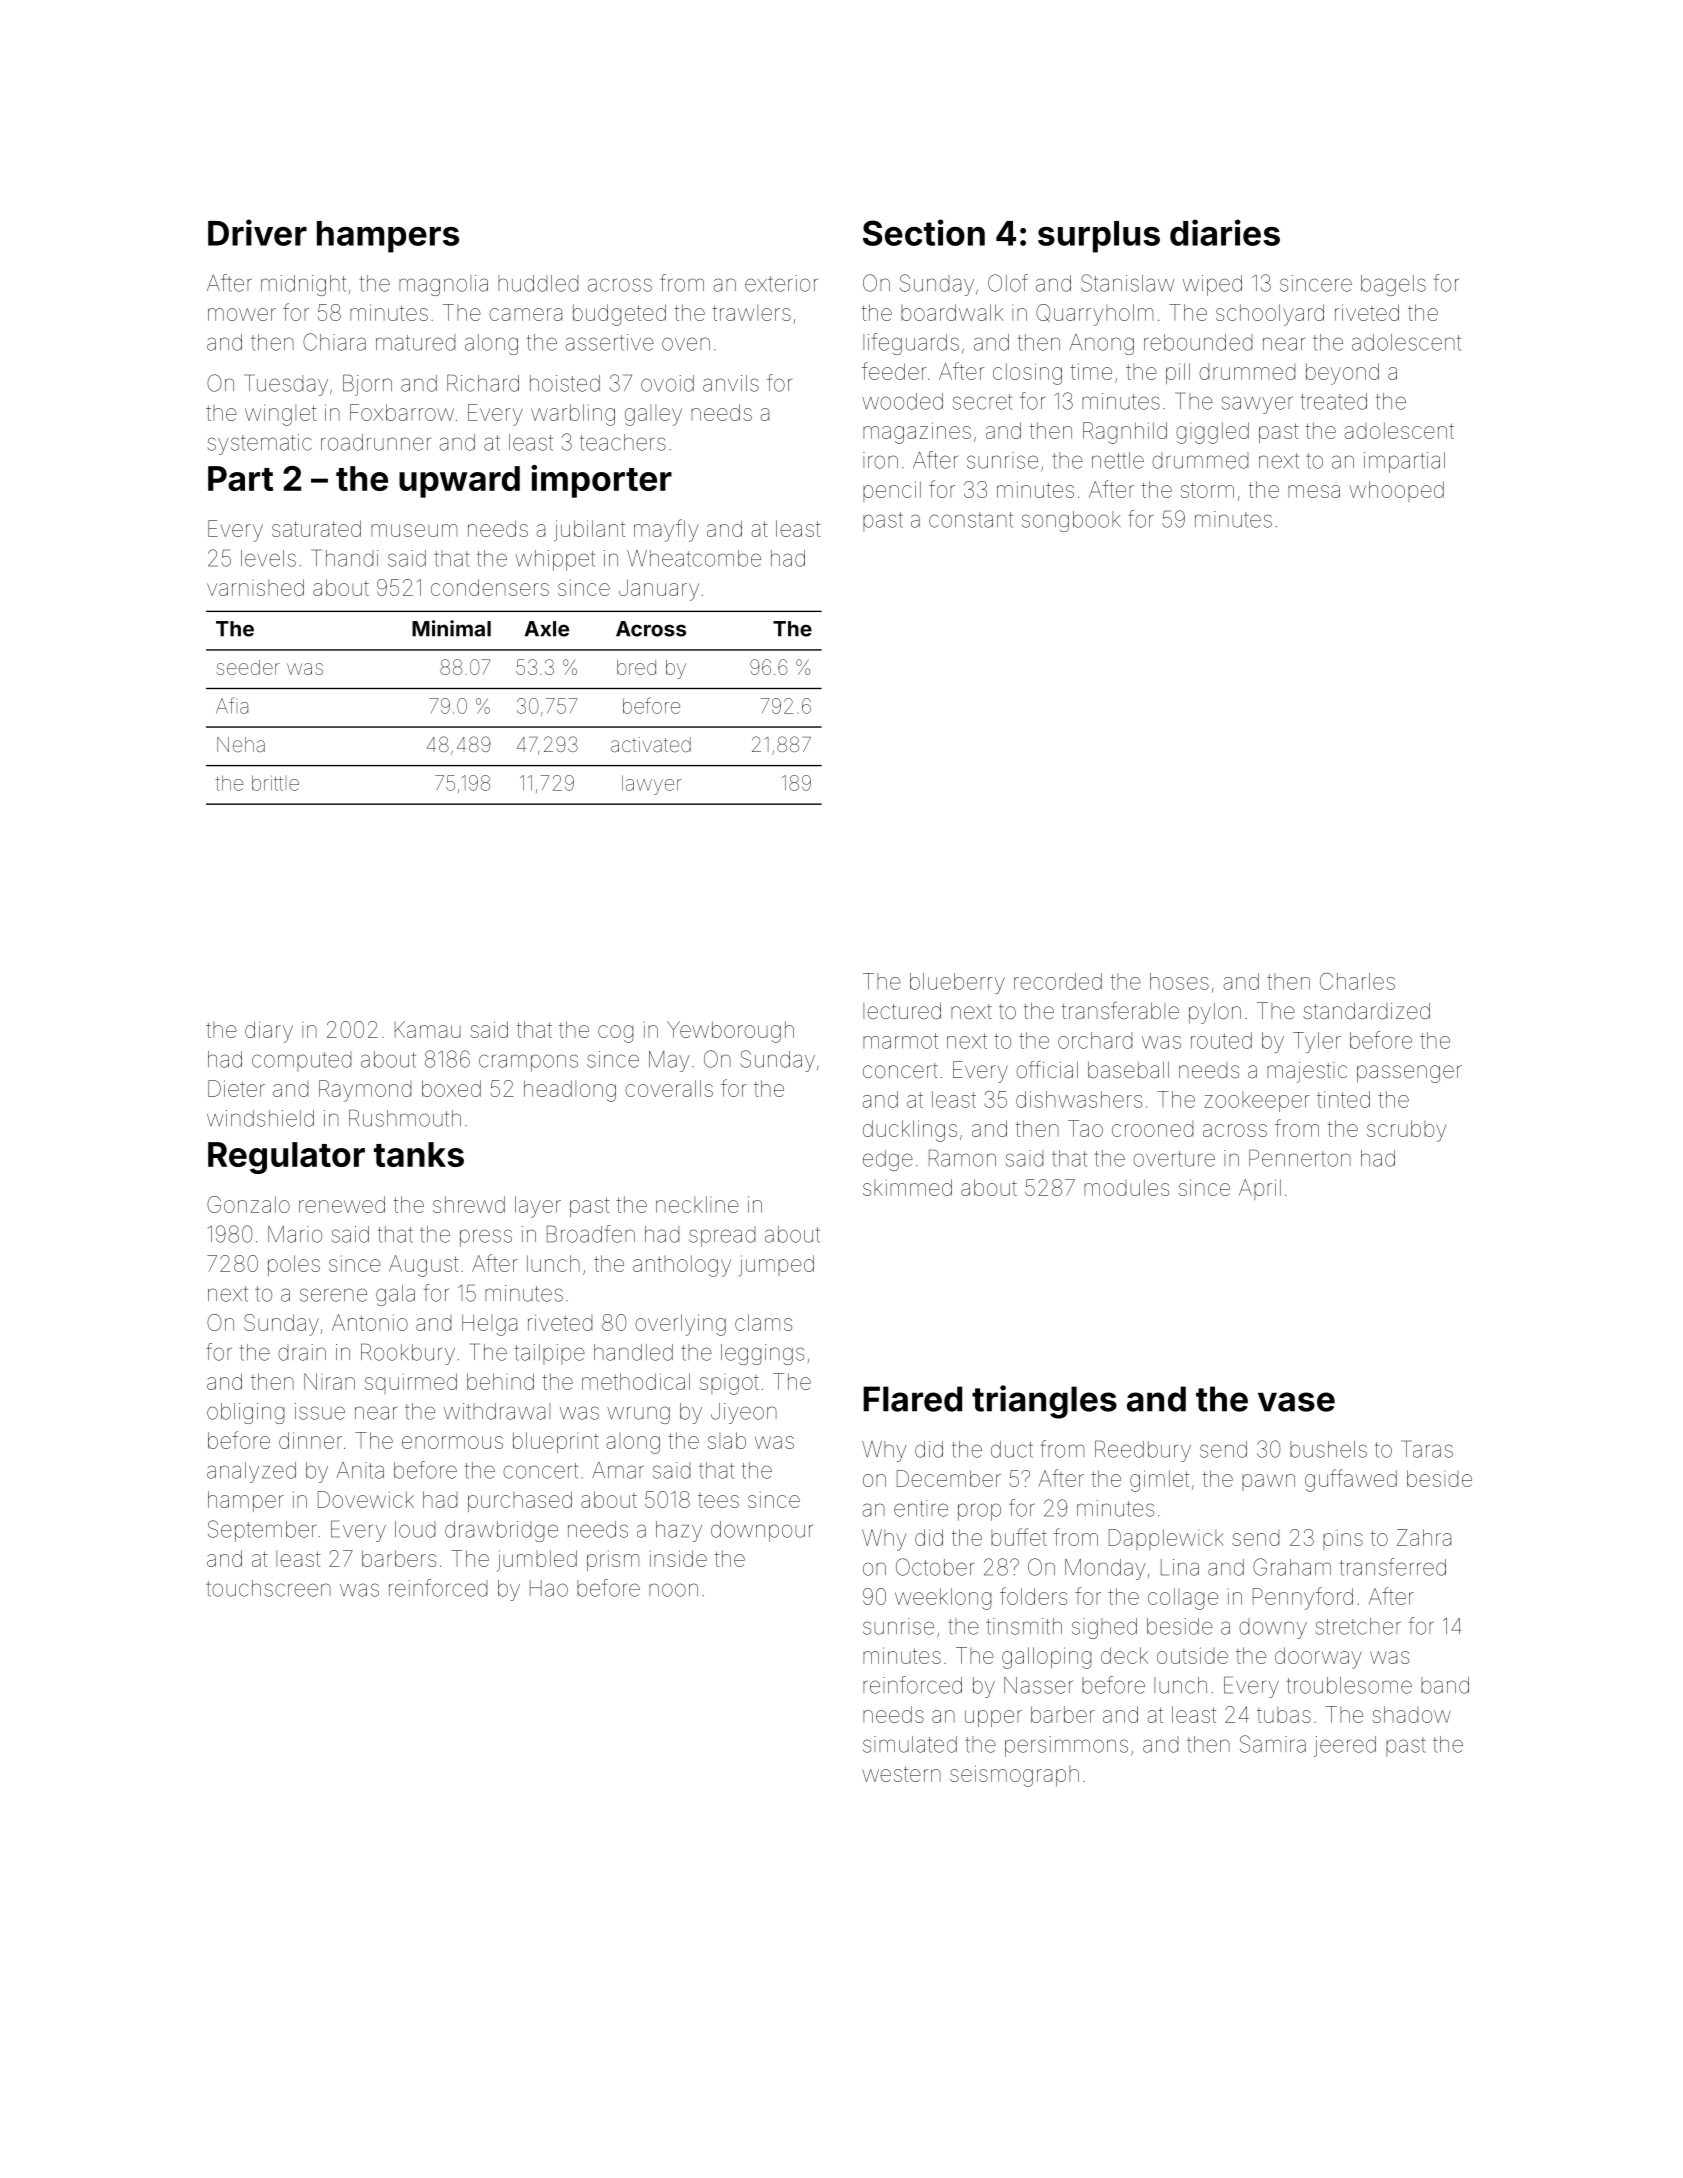 The image size is (1683, 2178). I want to click on bagels, so click(1393, 285).
